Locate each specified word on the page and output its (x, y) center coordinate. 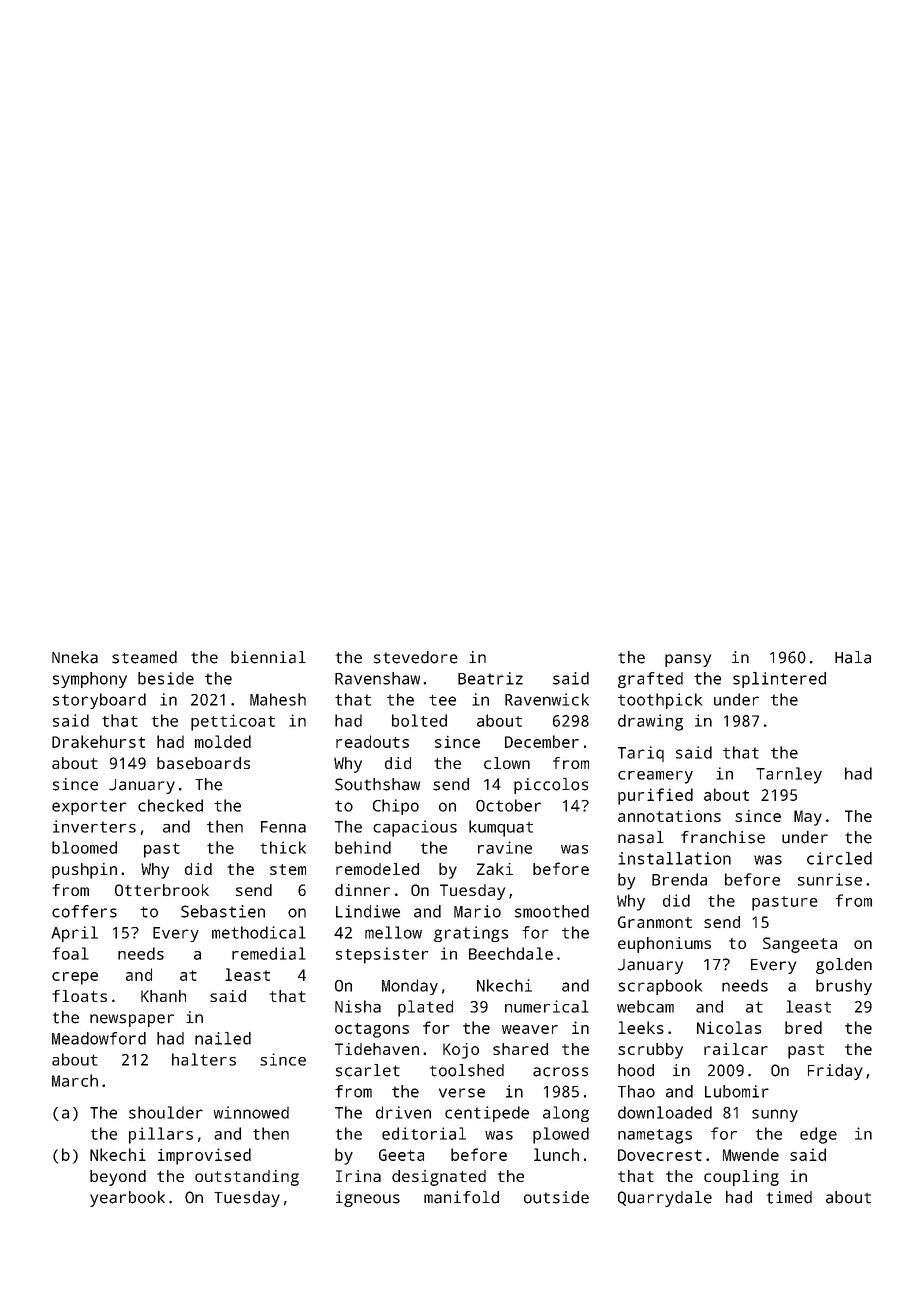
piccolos (551, 786)
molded (223, 741)
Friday (835, 1072)
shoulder (166, 1112)
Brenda (679, 879)
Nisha (358, 1006)
